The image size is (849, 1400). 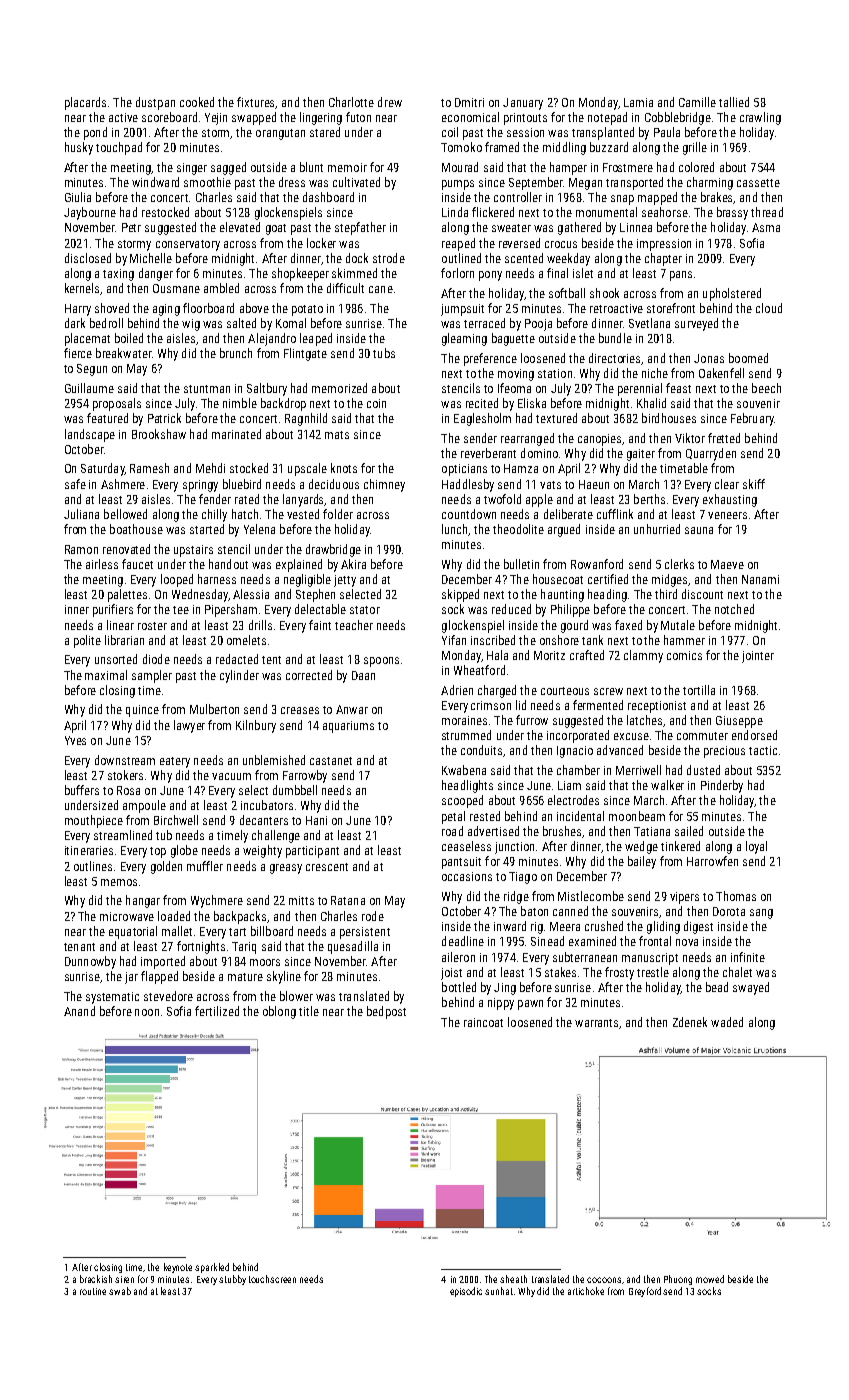 What do you see at coordinates (119, 148) in the image?
I see `touchpad` at bounding box center [119, 148].
